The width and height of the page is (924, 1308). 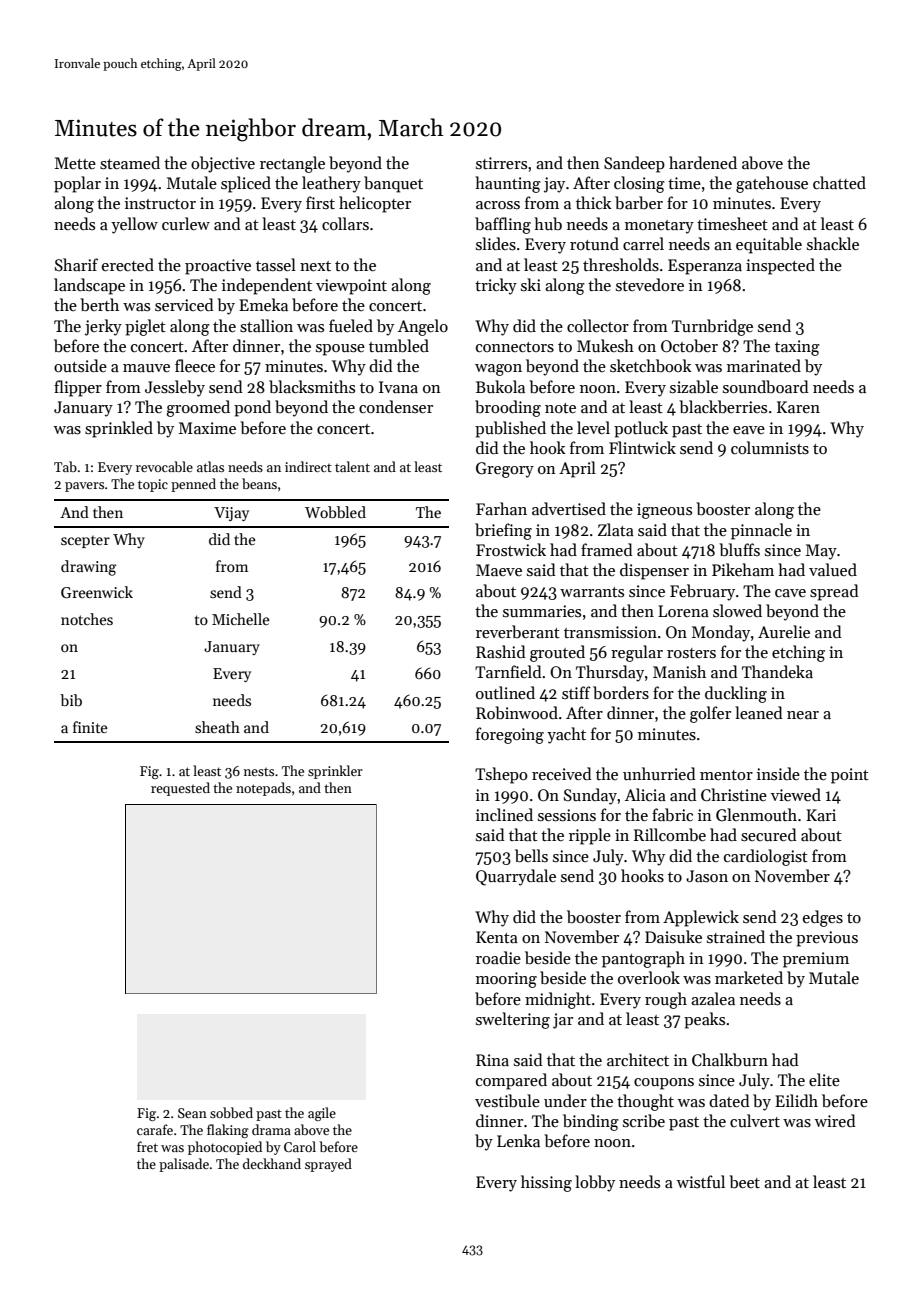 I want to click on near, so click(x=803, y=715).
